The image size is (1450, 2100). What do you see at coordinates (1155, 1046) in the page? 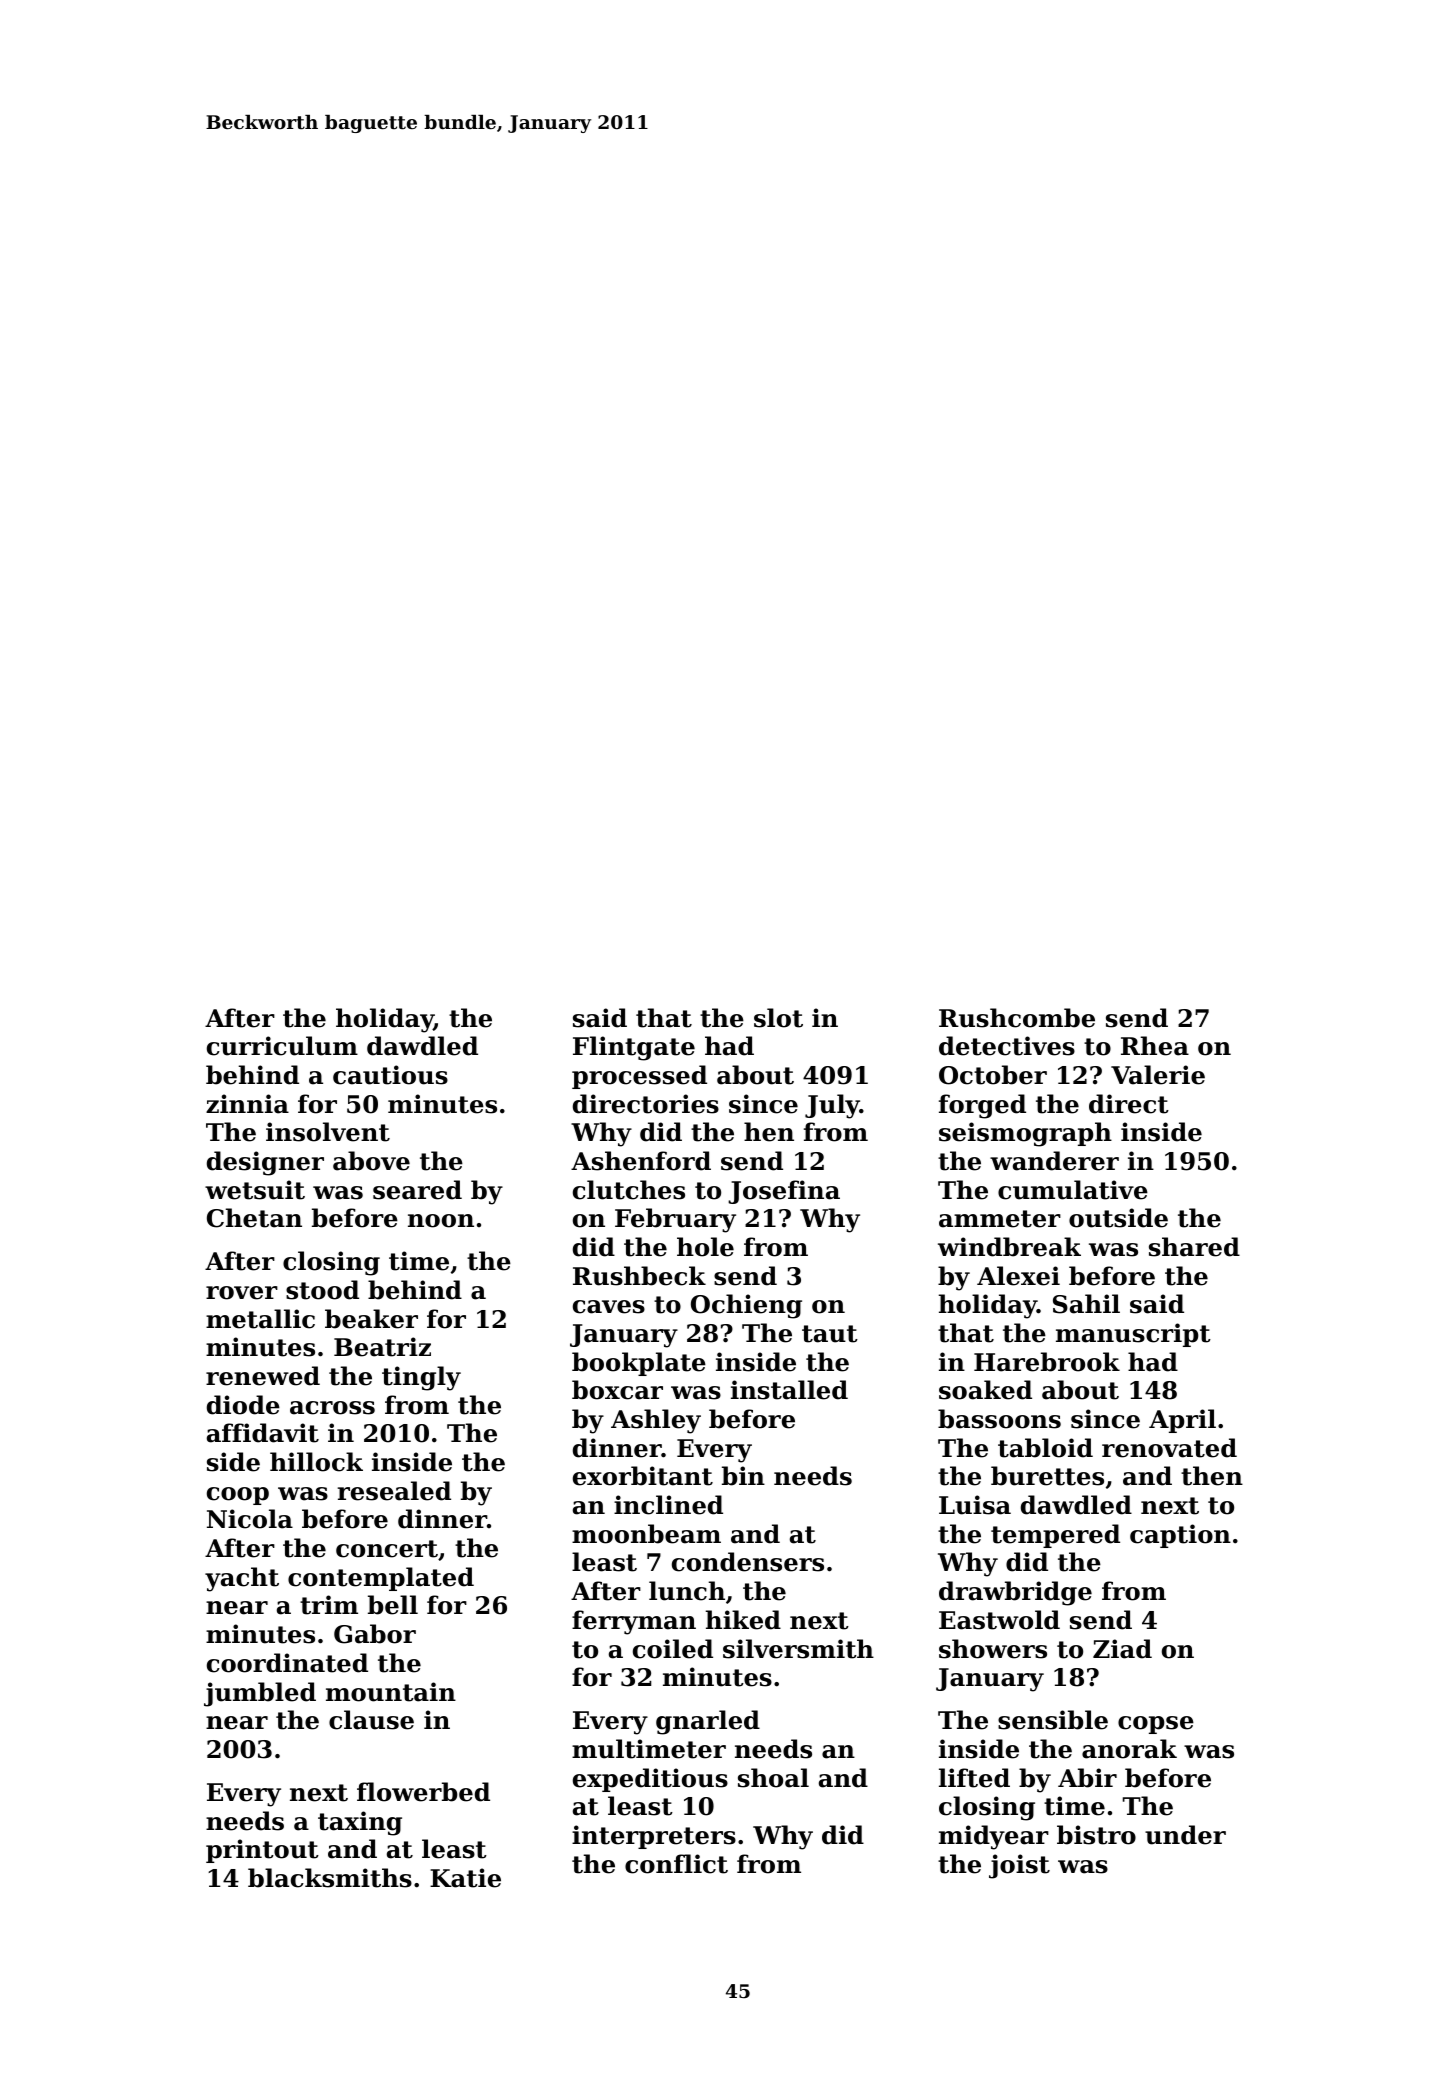
I see `Rhea` at bounding box center [1155, 1046].
